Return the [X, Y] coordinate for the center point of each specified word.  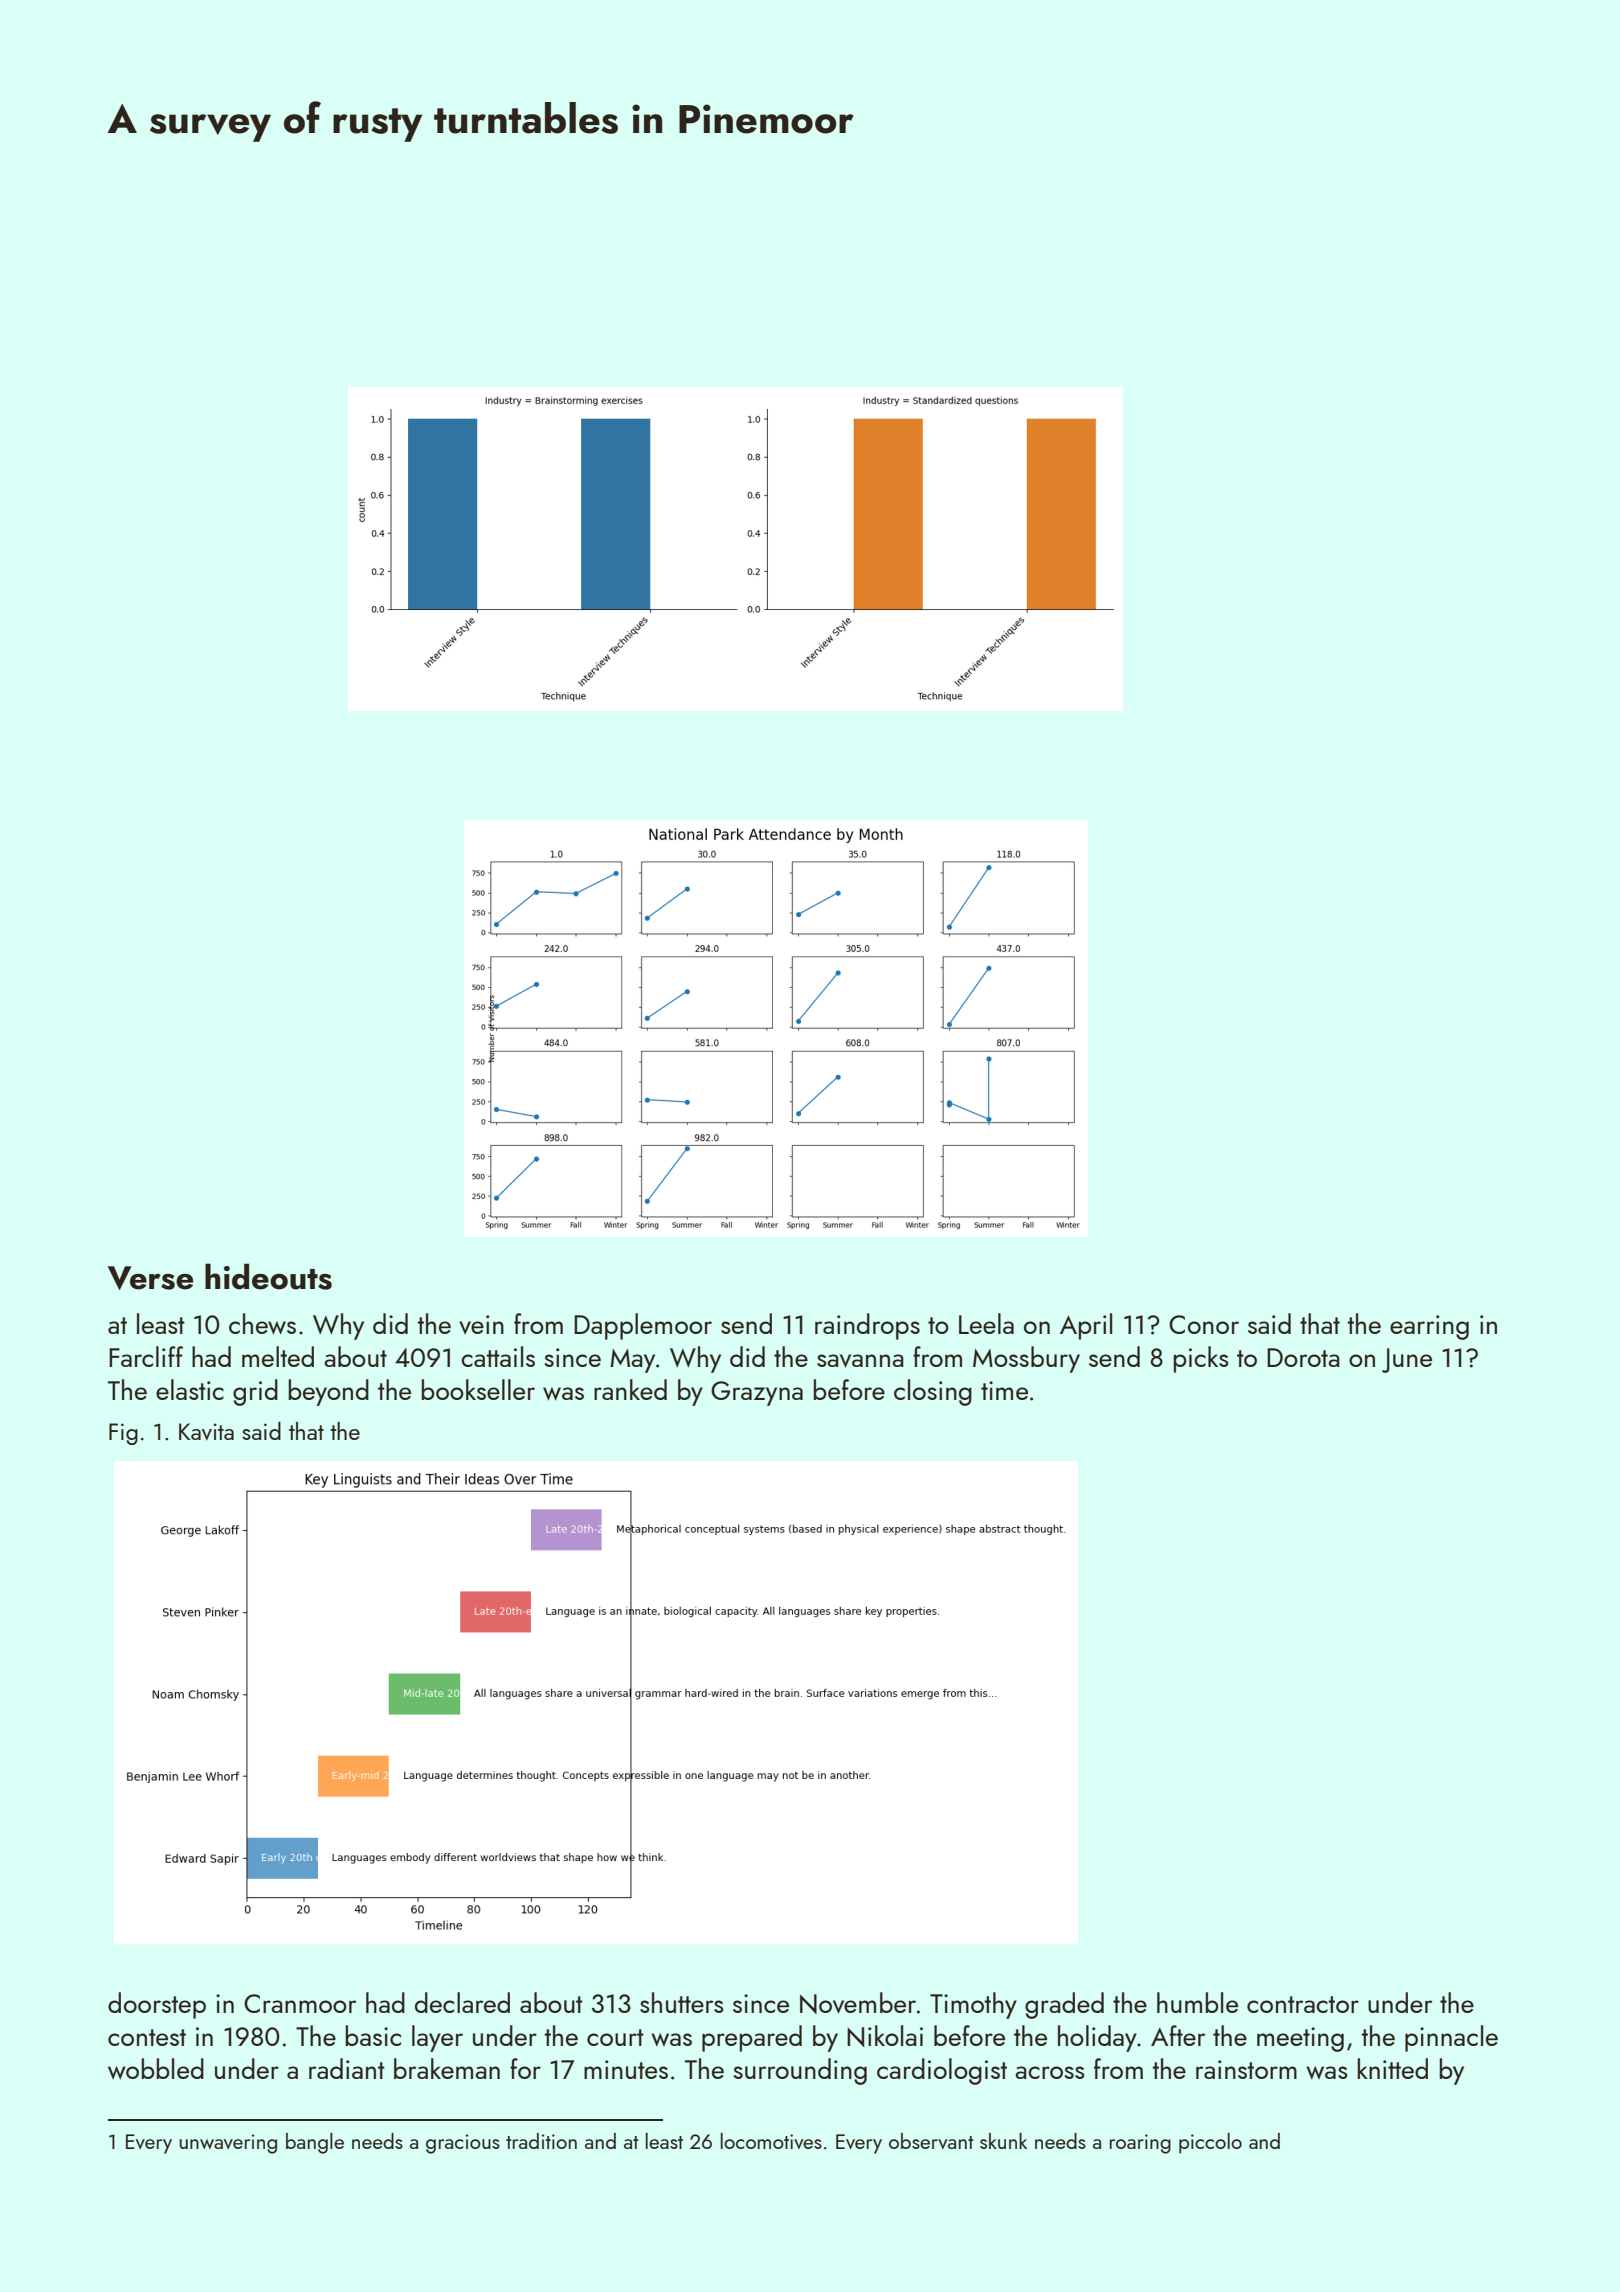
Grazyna [757, 1393]
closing [933, 1392]
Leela [986, 1323]
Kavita [206, 1431]
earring [1429, 1327]
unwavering [228, 2144]
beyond [329, 1392]
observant [931, 2141]
